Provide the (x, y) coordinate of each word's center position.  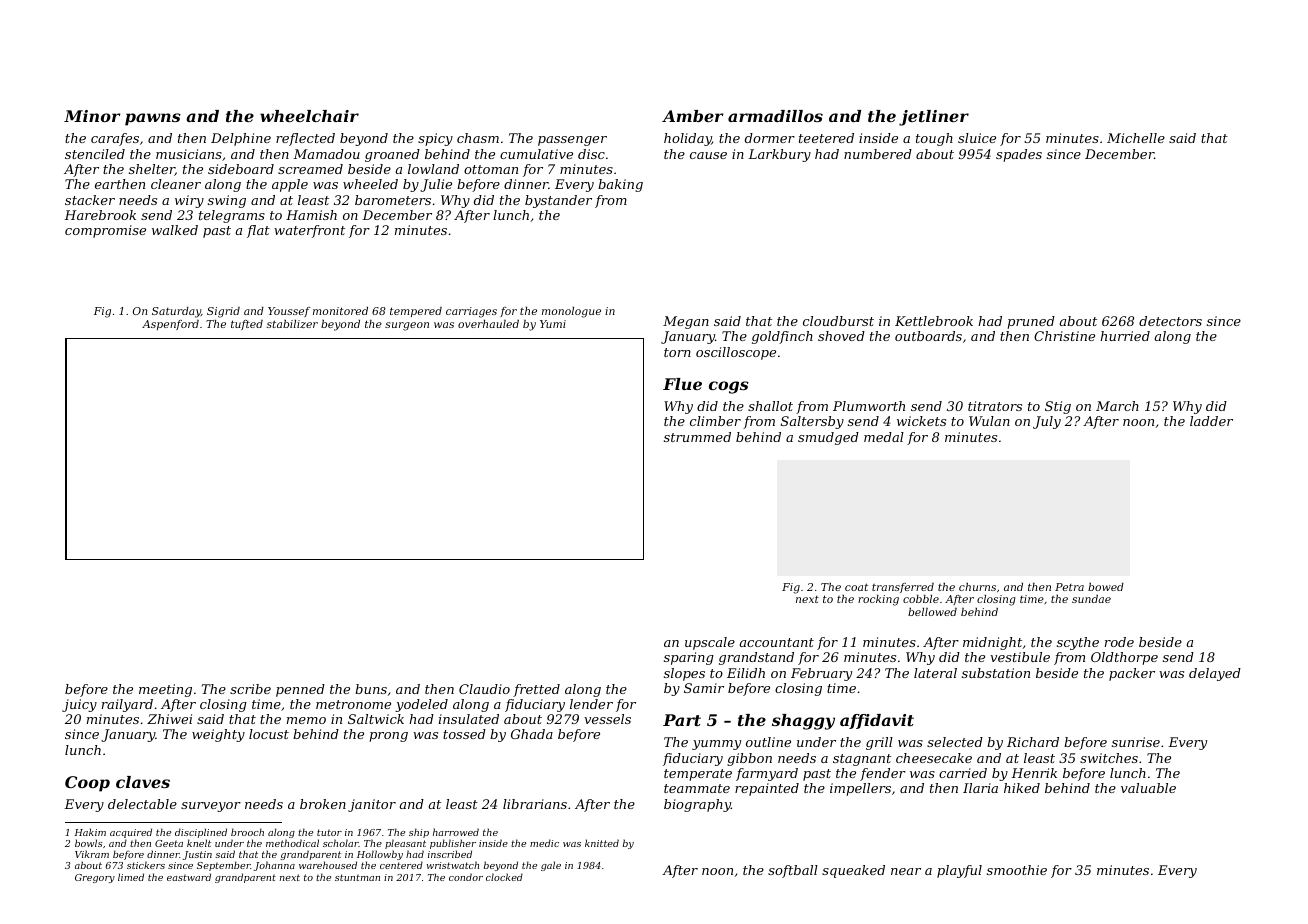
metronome (353, 704)
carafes (115, 139)
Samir (704, 688)
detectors (1170, 321)
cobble (921, 599)
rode (1119, 642)
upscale (710, 643)
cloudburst (838, 321)
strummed (697, 437)
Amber (692, 116)
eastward (189, 877)
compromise (105, 231)
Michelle (1136, 138)
